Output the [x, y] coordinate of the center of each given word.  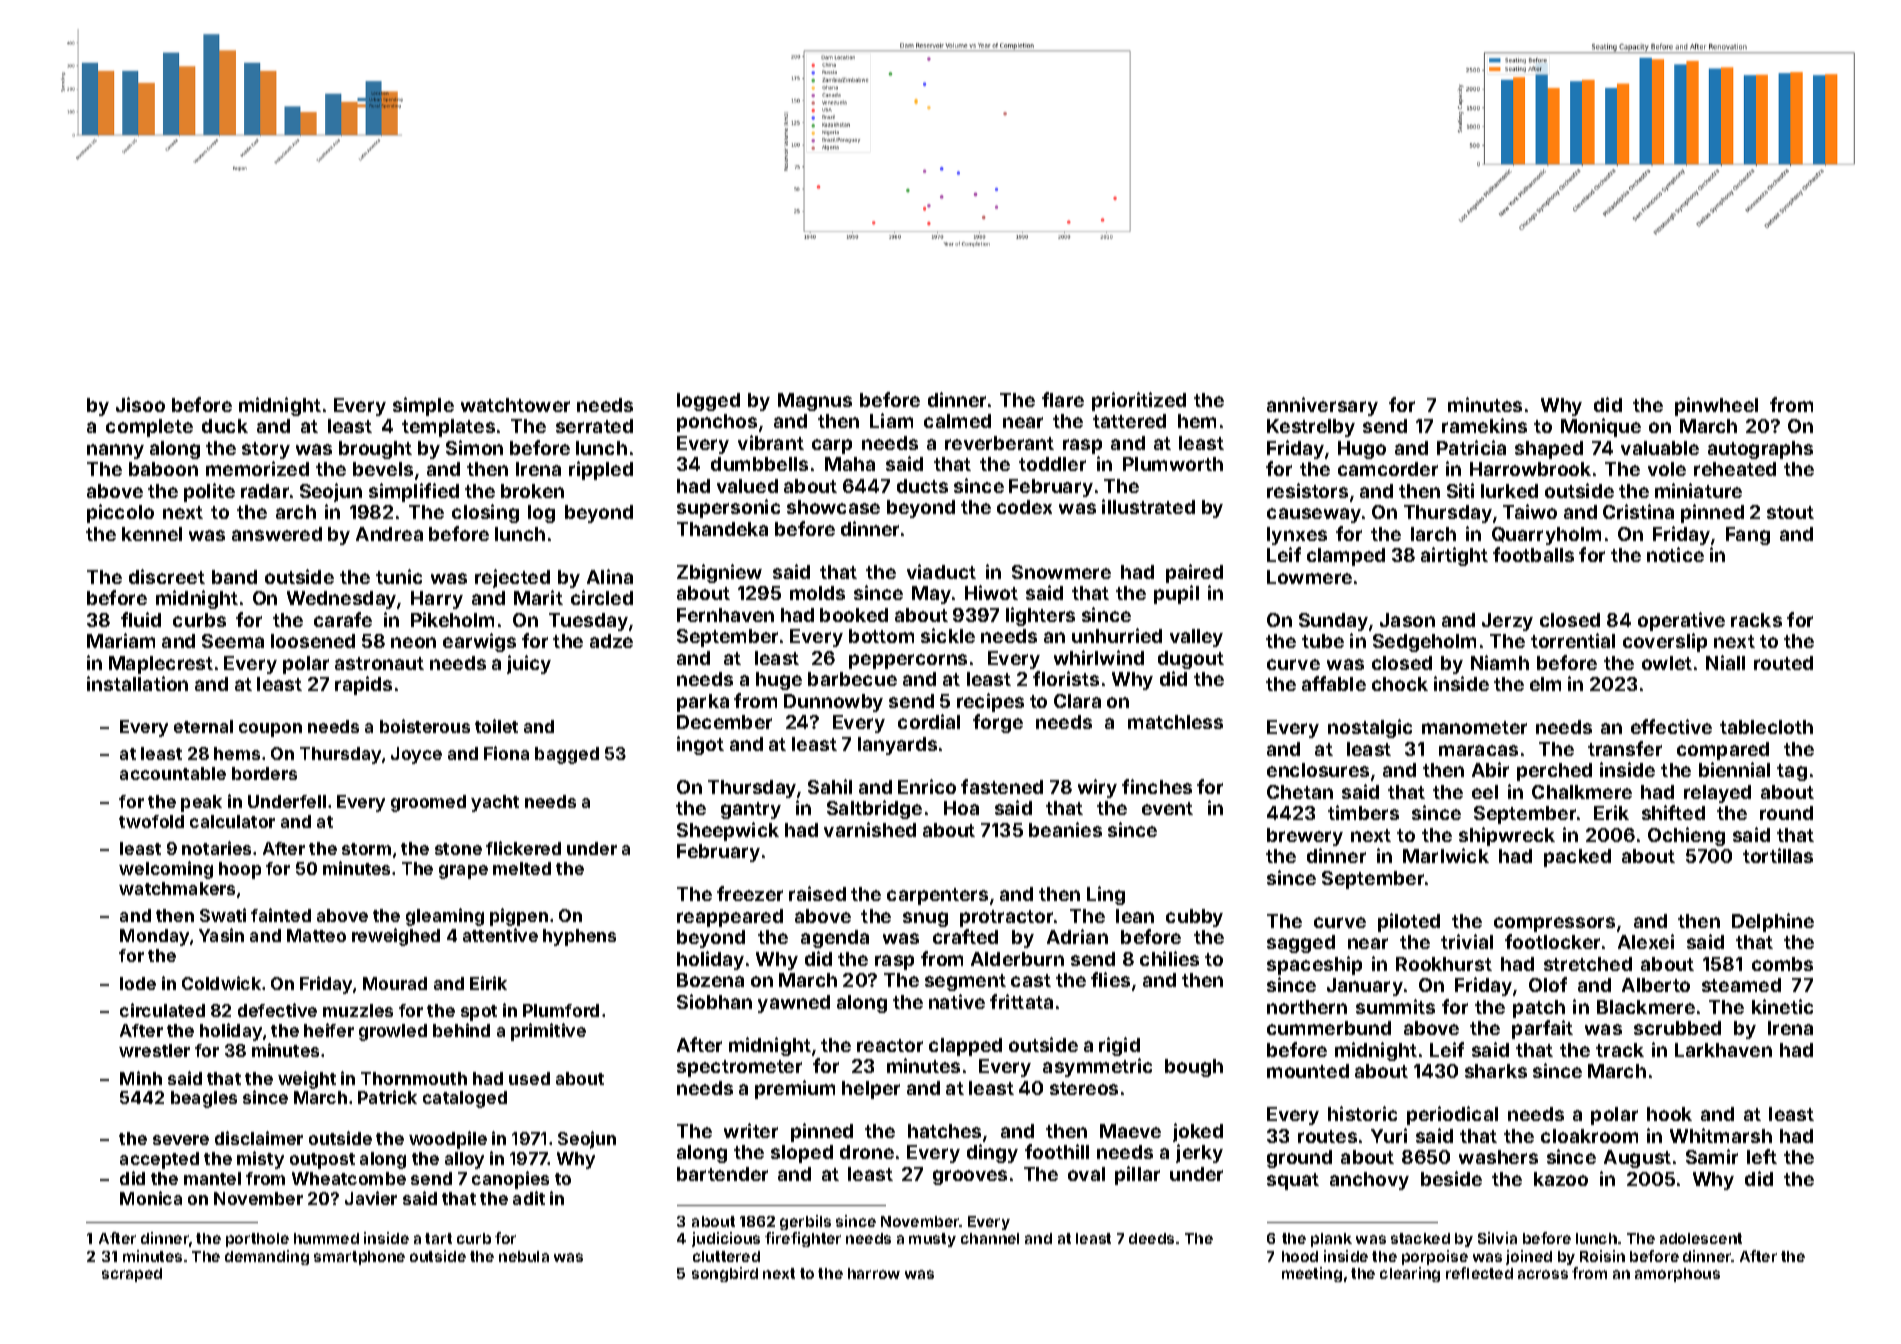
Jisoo [140, 404]
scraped [132, 1275]
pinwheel [1716, 406]
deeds [1151, 1238]
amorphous [1677, 1275]
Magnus [815, 402]
